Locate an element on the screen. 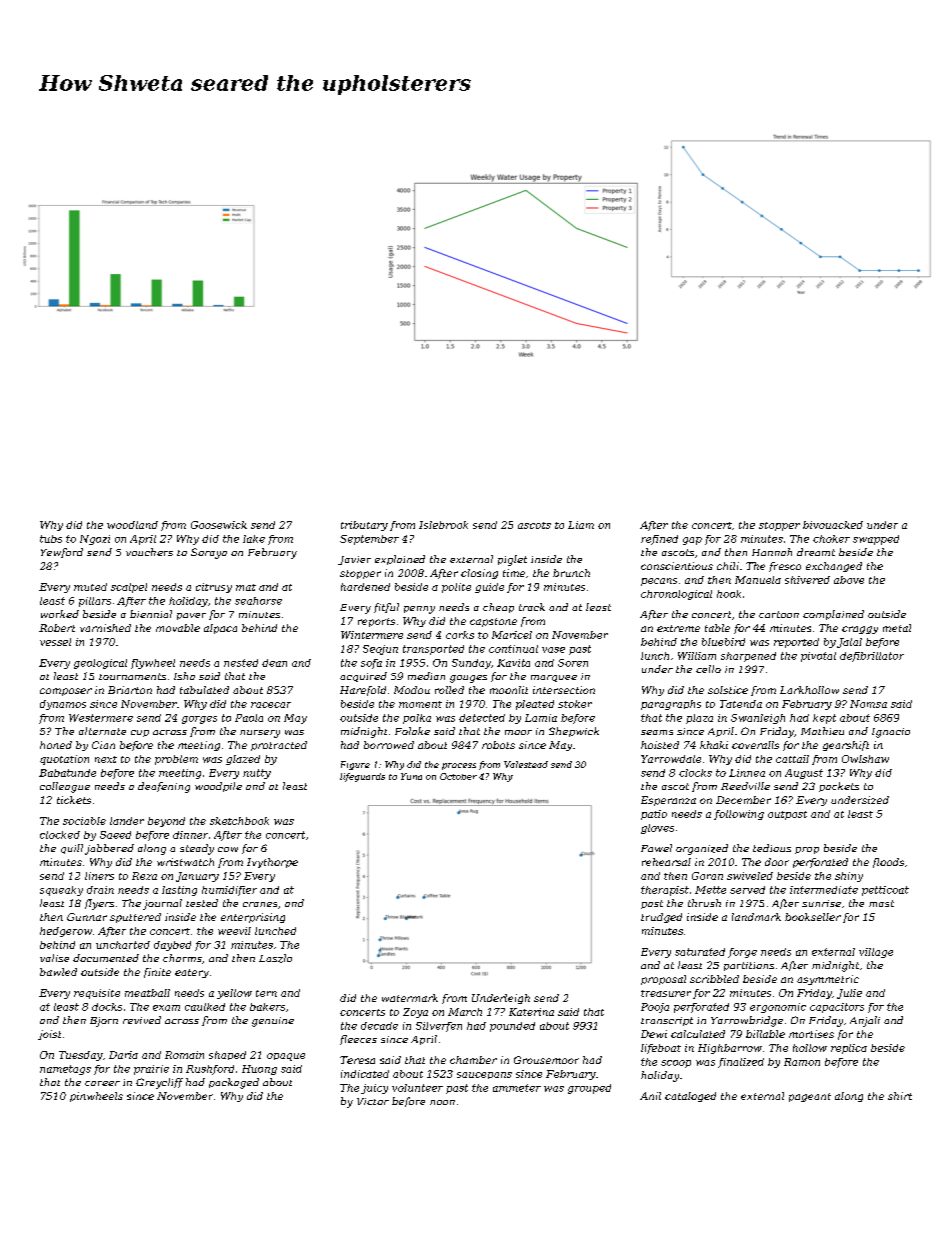 The width and height of the screenshot is (952, 1233). deafening is located at coordinates (164, 787).
